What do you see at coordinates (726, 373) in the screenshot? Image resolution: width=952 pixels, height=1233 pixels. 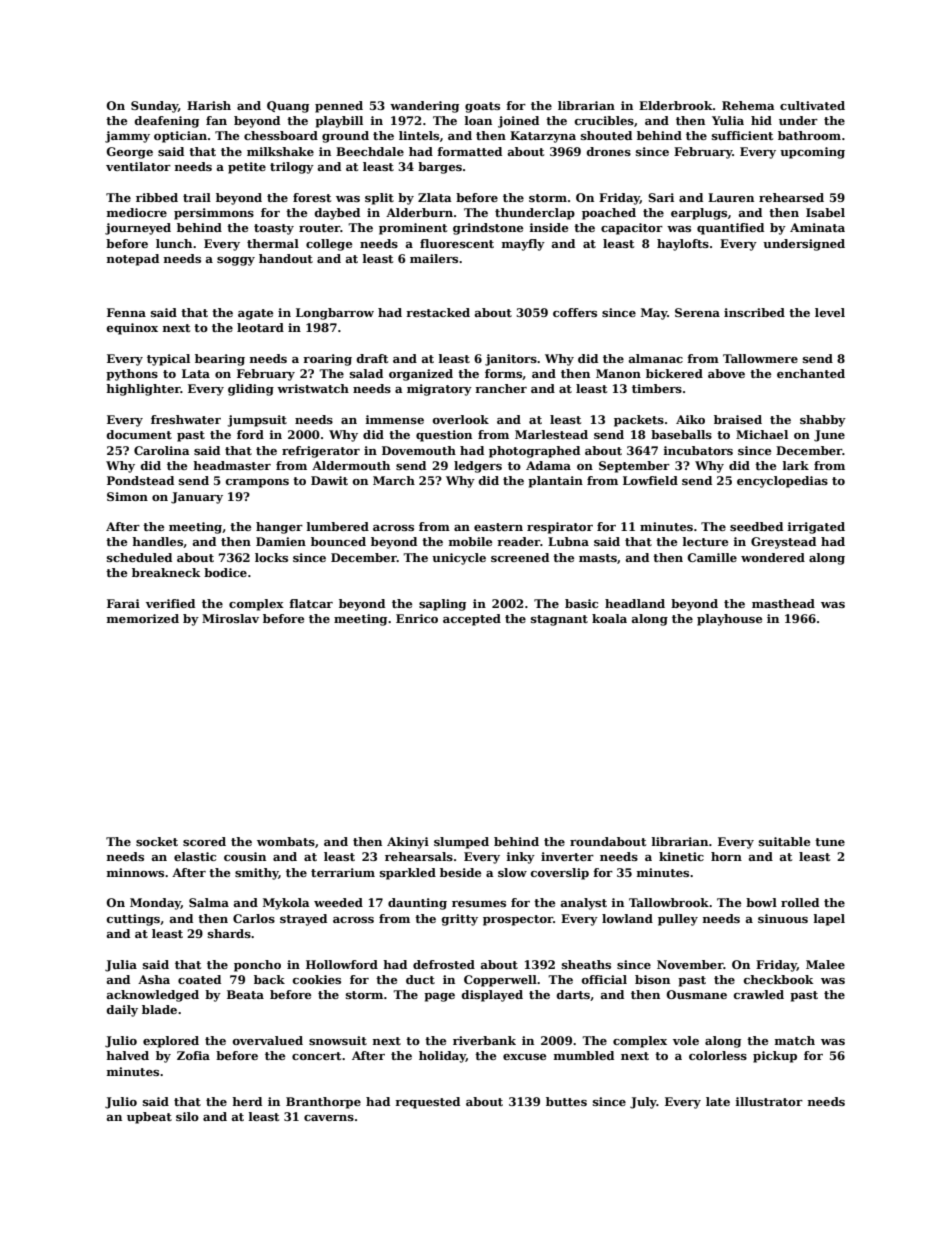 I see `above` at bounding box center [726, 373].
